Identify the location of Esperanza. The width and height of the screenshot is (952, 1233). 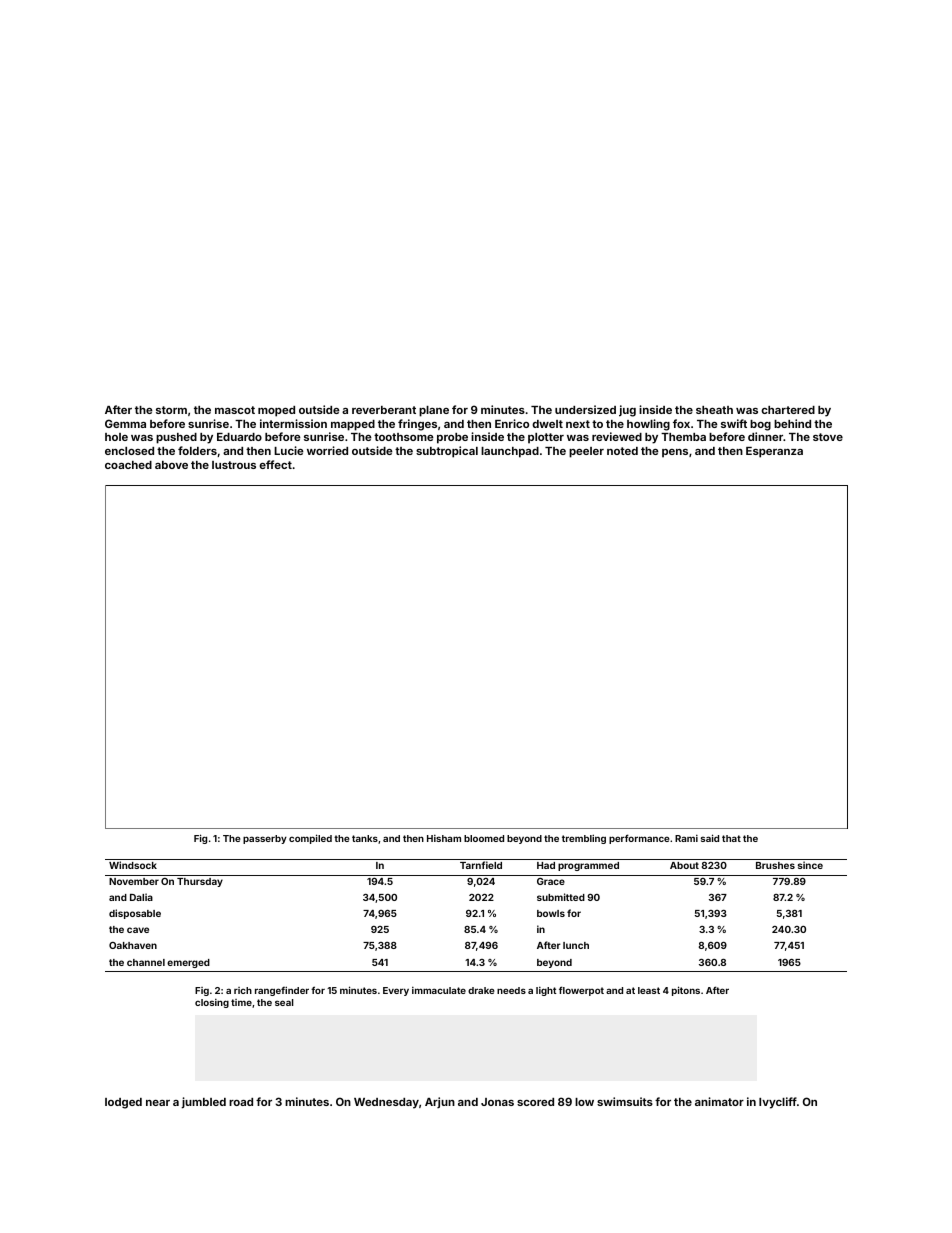
(774, 452).
